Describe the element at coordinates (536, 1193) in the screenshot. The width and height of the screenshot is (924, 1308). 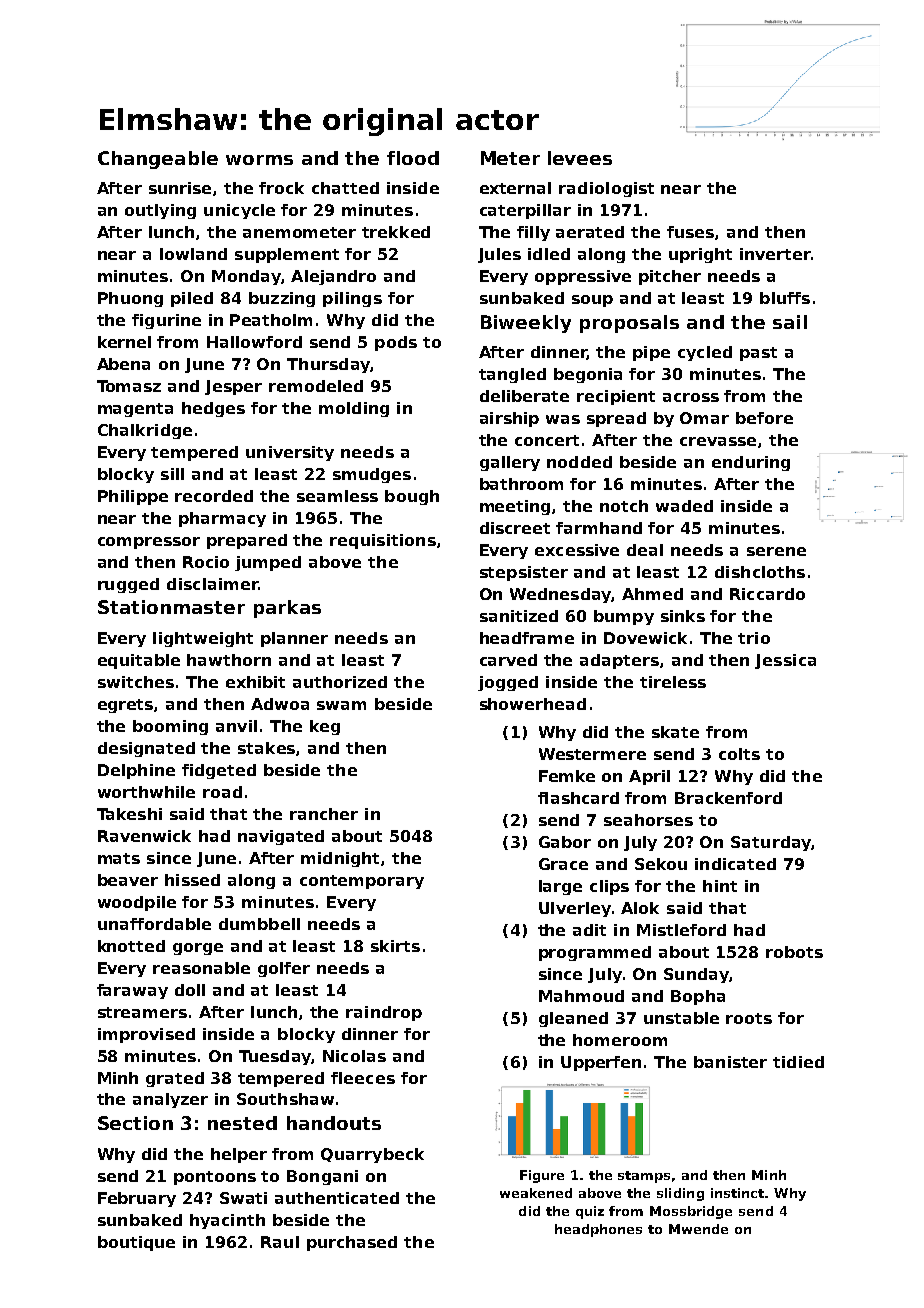
I see `weakened` at that location.
